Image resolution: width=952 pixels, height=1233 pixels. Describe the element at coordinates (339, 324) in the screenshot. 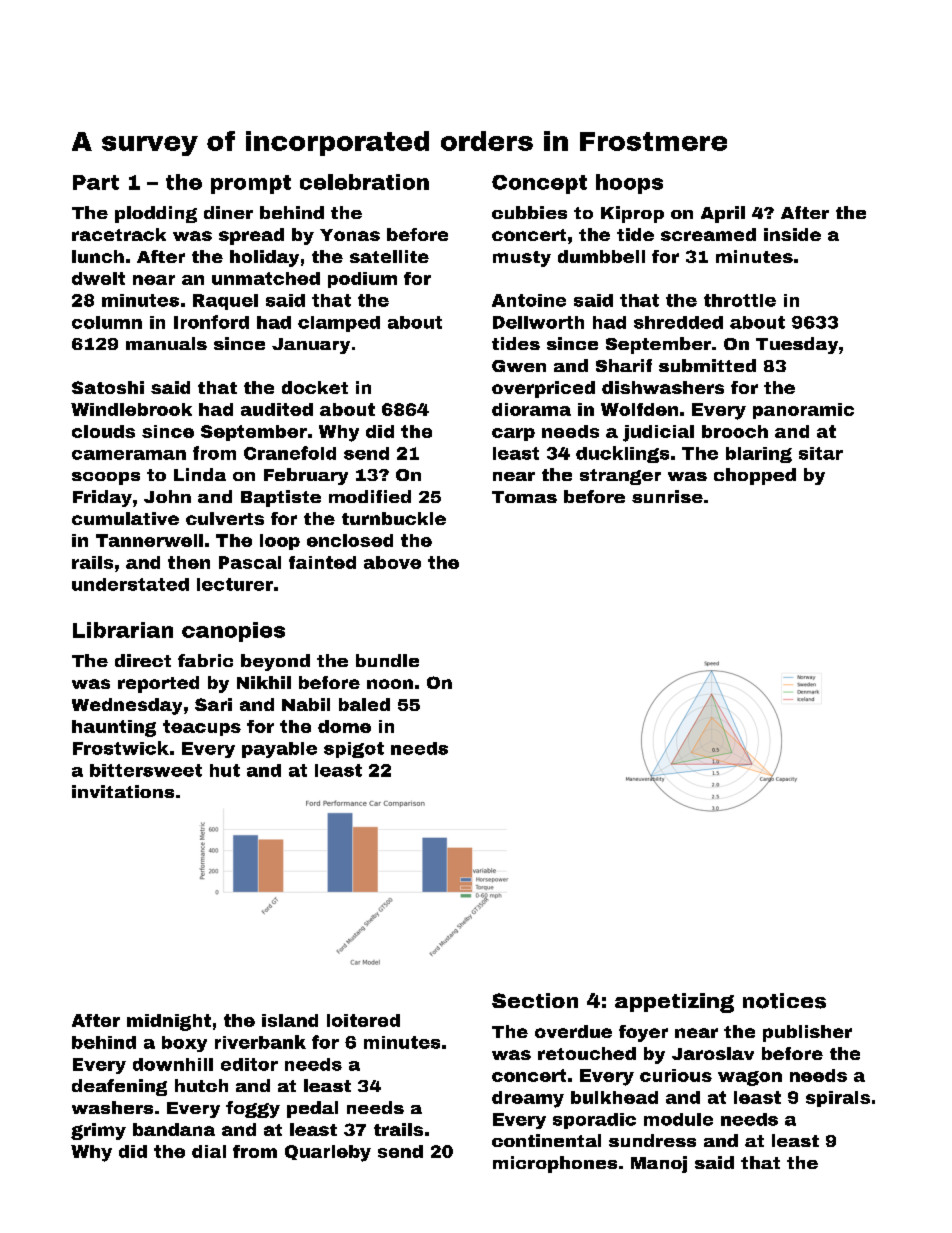

I see `clamped` at that location.
